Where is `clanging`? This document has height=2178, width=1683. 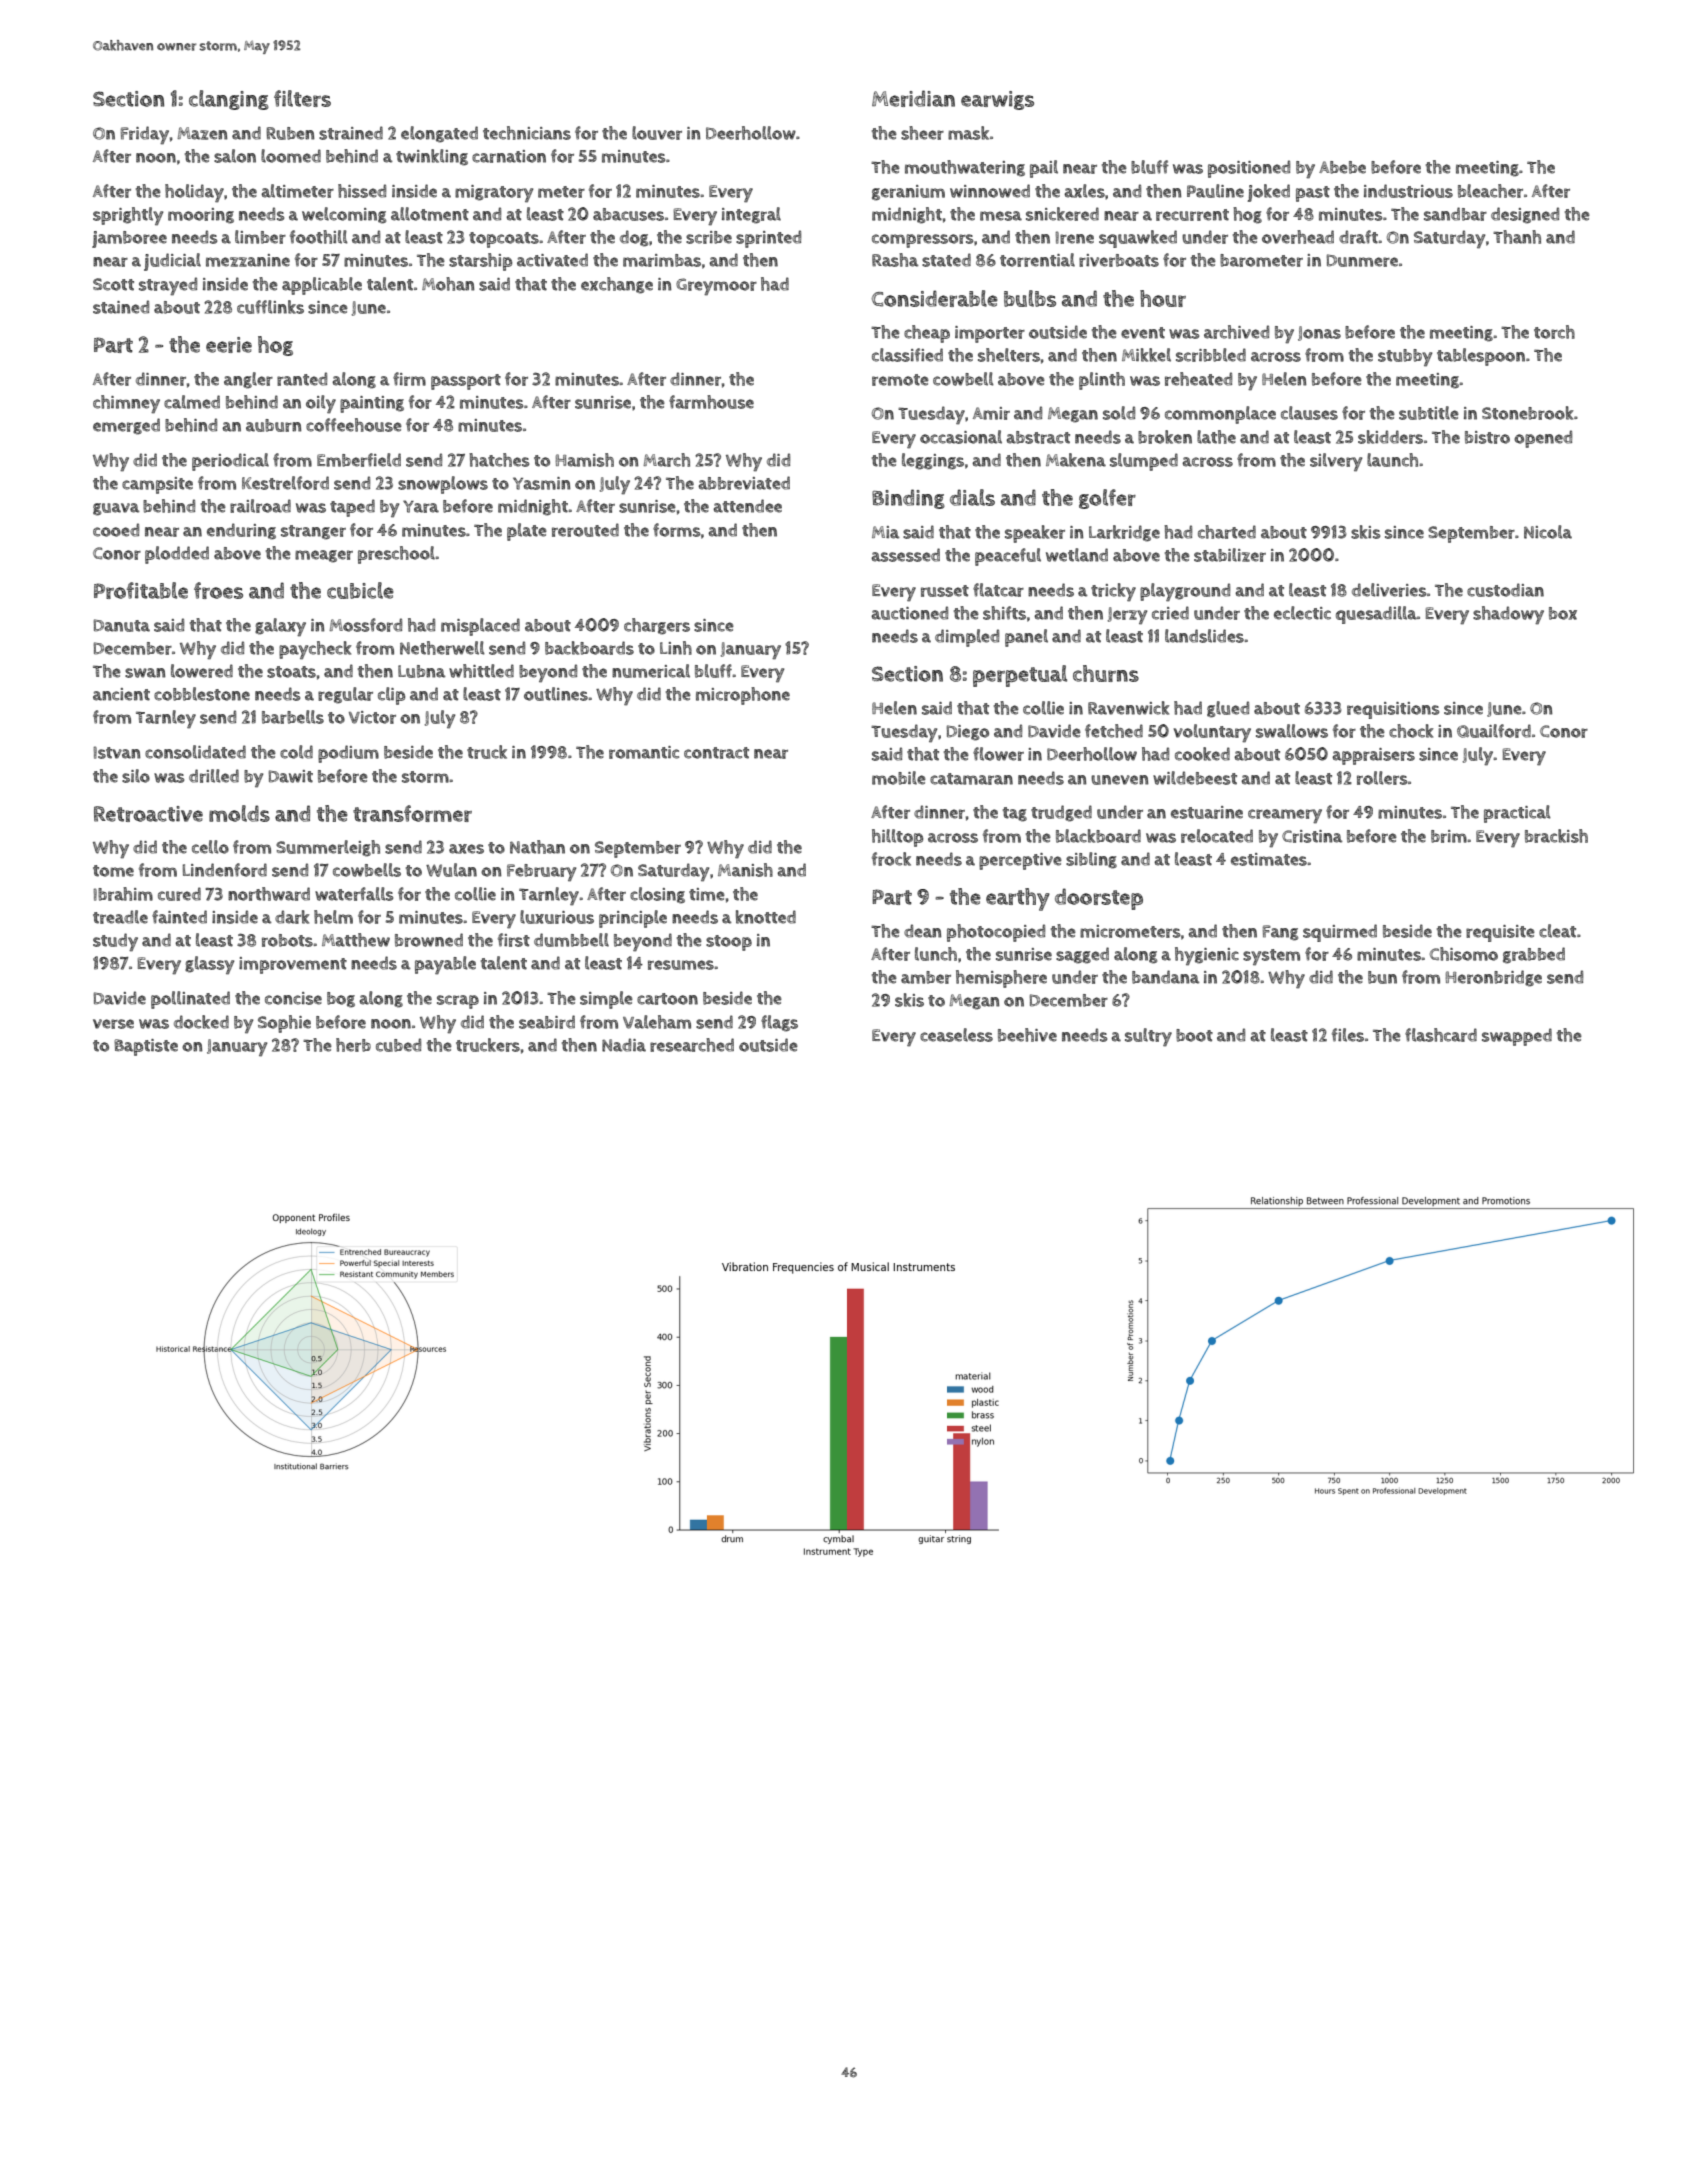
clanging is located at coordinates (229, 100).
